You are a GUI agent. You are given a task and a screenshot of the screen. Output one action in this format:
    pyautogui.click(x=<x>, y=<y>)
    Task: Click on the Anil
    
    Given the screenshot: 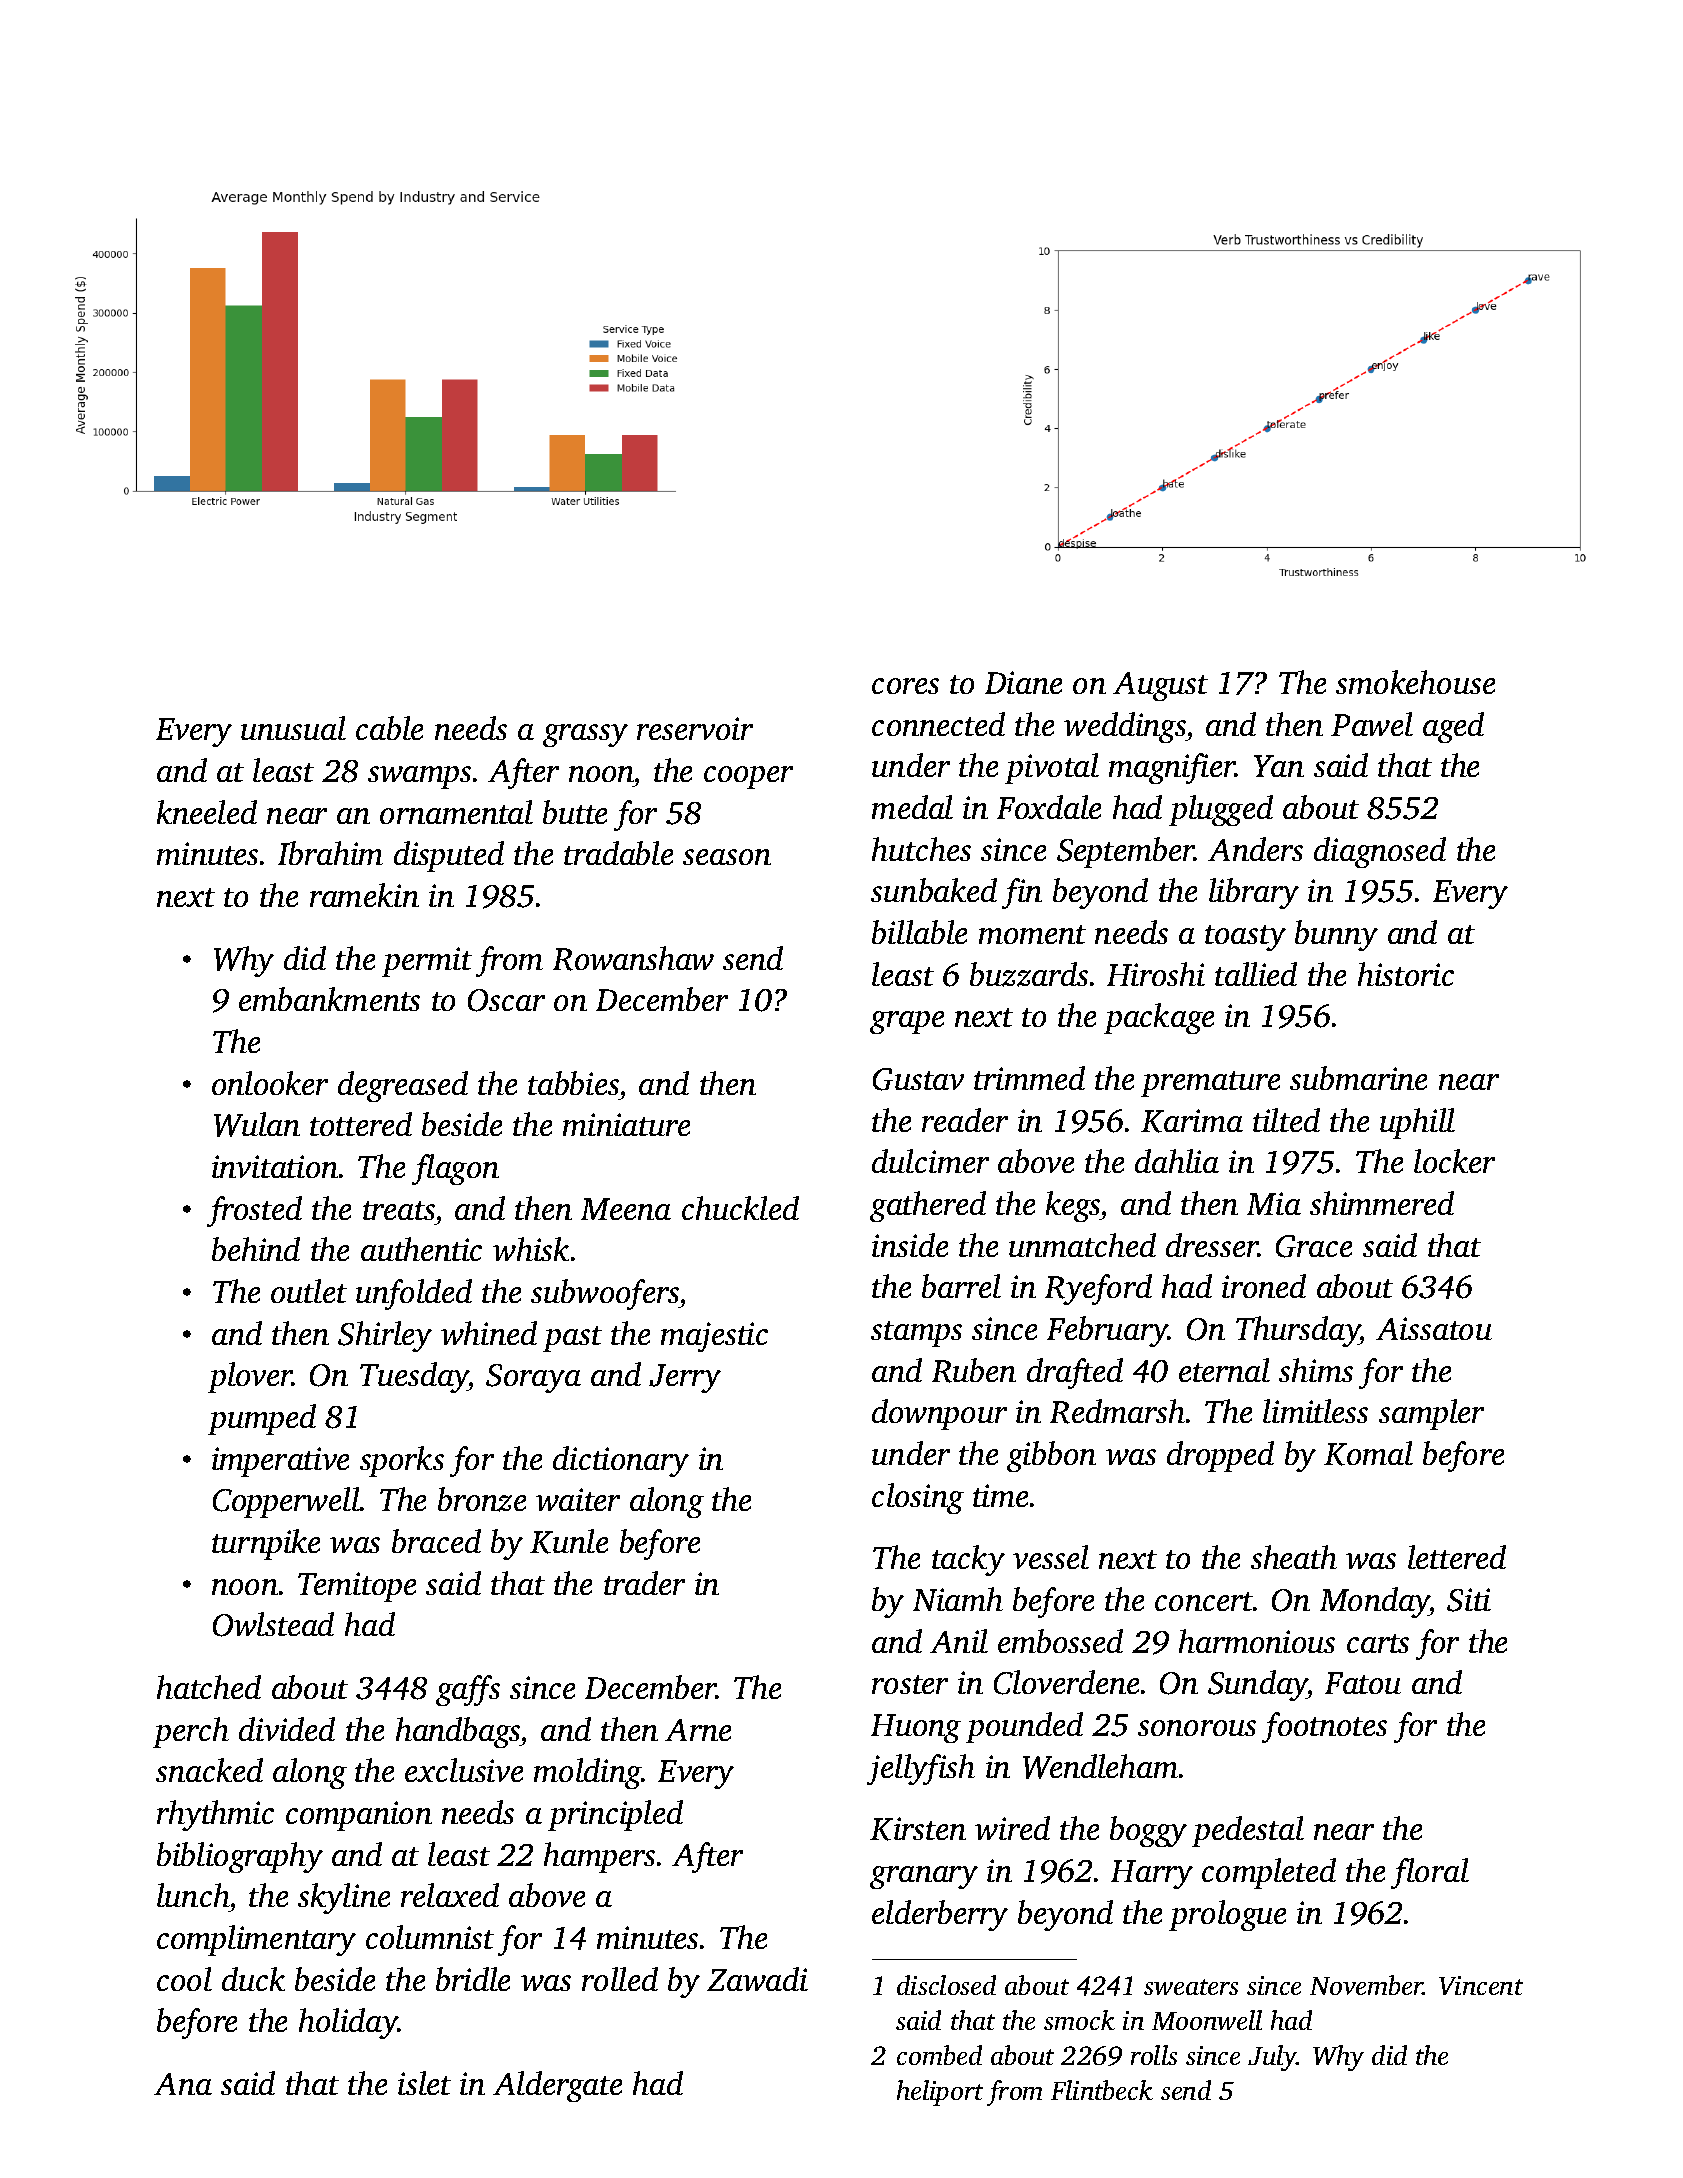 What is the action you would take?
    pyautogui.click(x=959, y=1641)
